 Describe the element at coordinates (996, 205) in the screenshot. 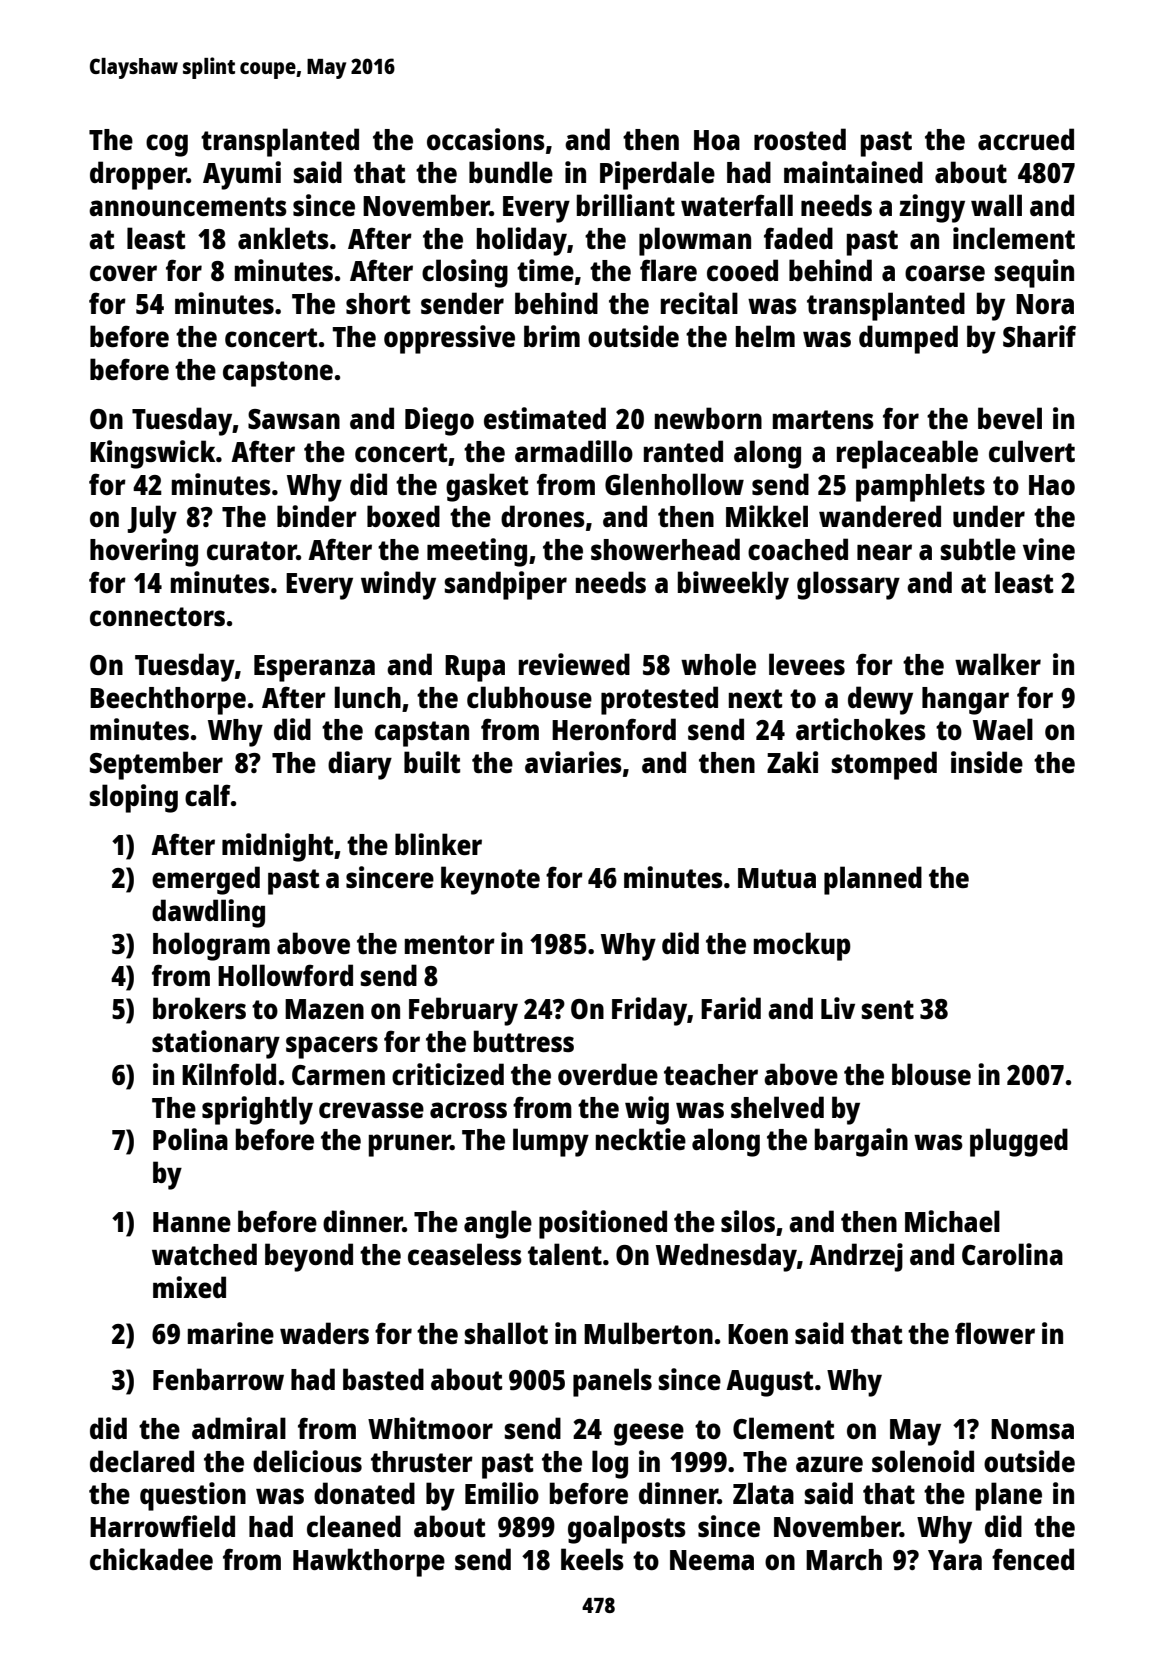

I see `wall` at that location.
